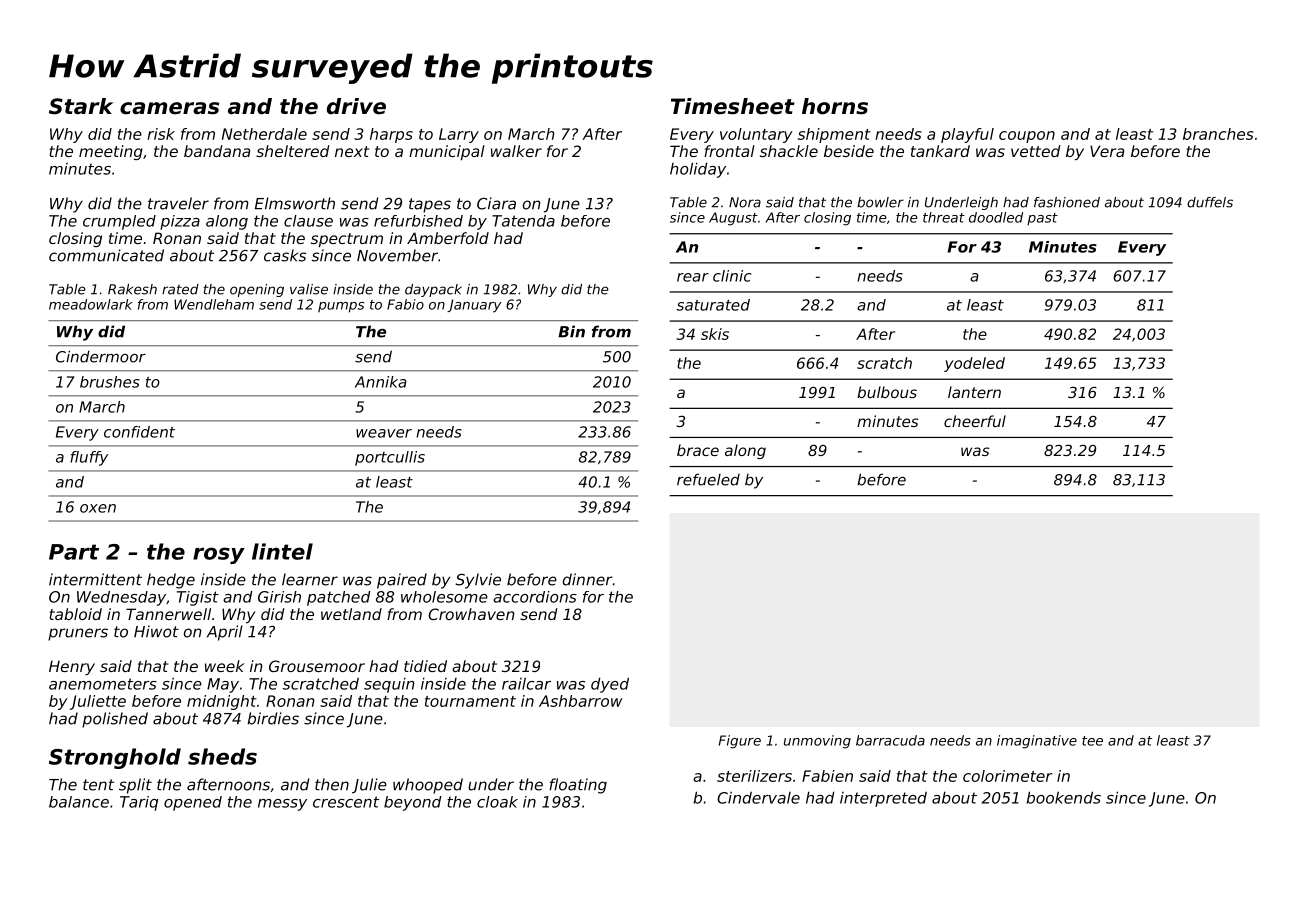 The height and width of the screenshot is (924, 1308). What do you see at coordinates (967, 135) in the screenshot?
I see `playful` at bounding box center [967, 135].
